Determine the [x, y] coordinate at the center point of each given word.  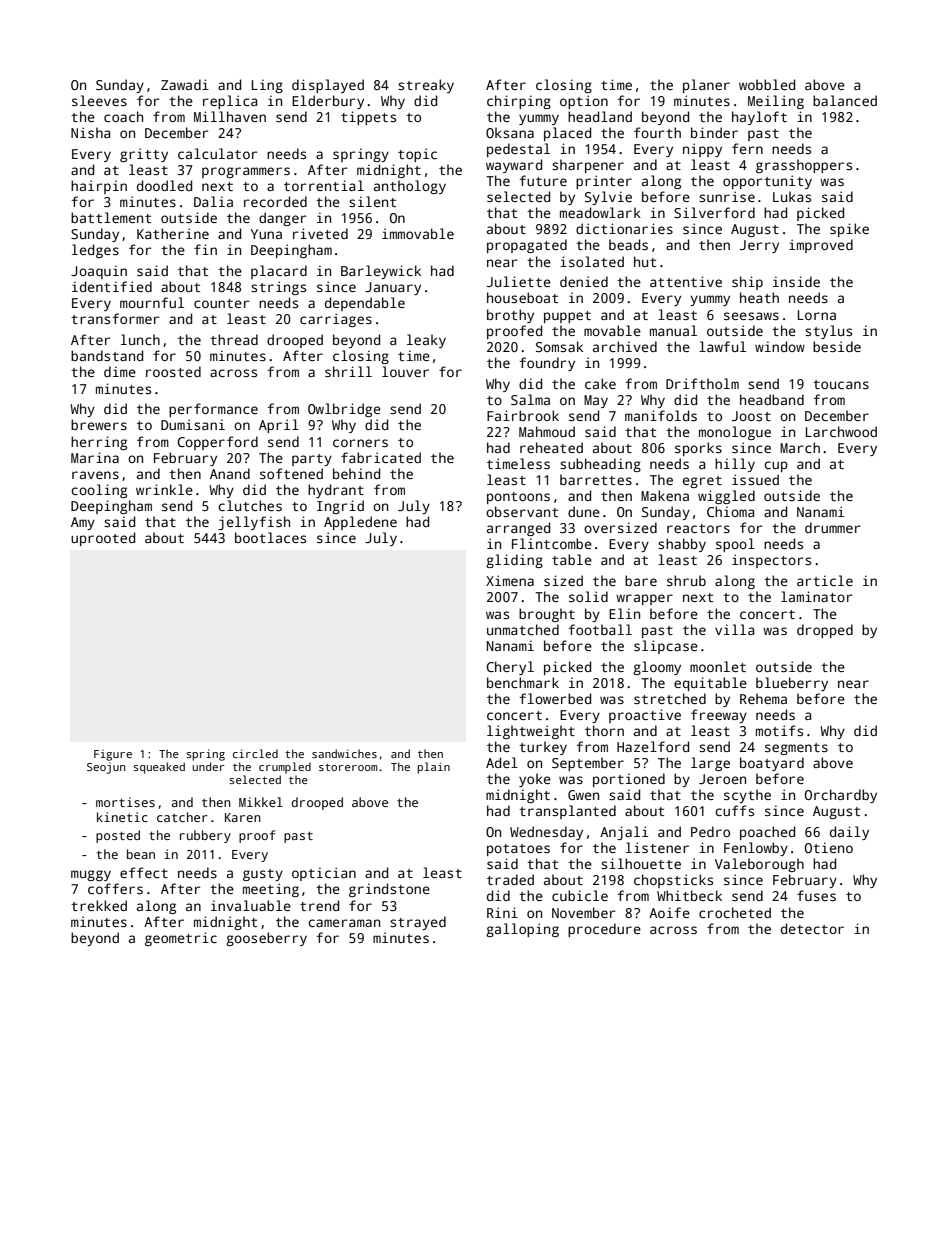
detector [812, 928]
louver [405, 371]
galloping [522, 930]
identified [112, 286]
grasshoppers [804, 166]
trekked [99, 905]
